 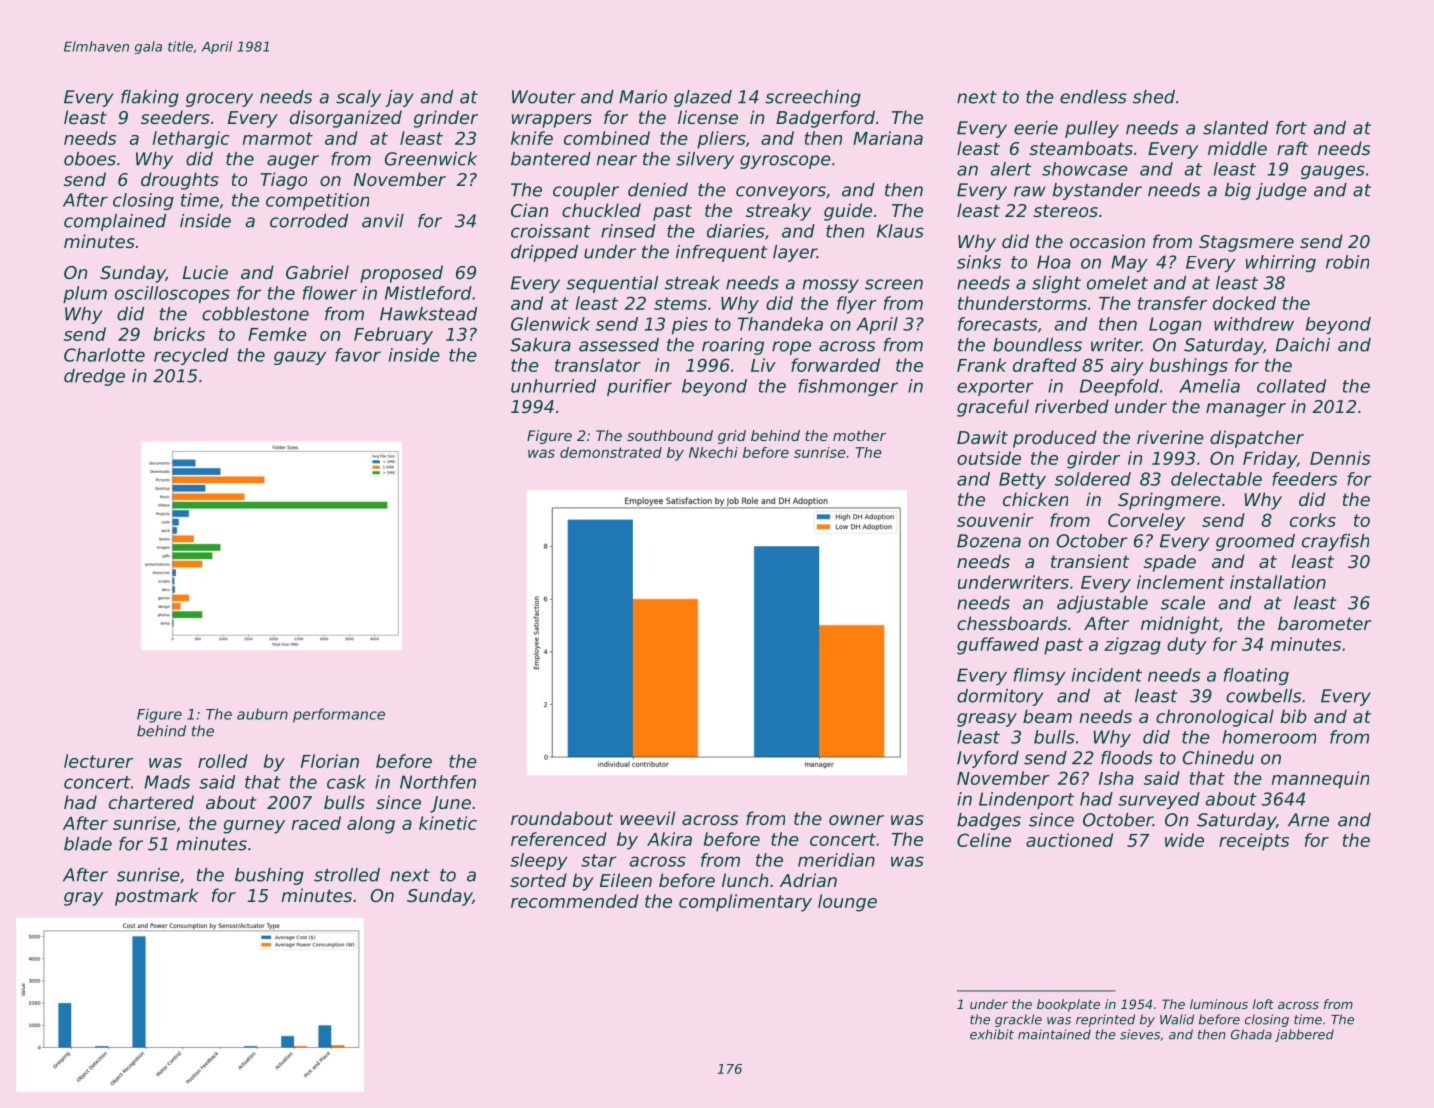 What do you see at coordinates (1159, 800) in the screenshot?
I see `surveyed` at bounding box center [1159, 800].
